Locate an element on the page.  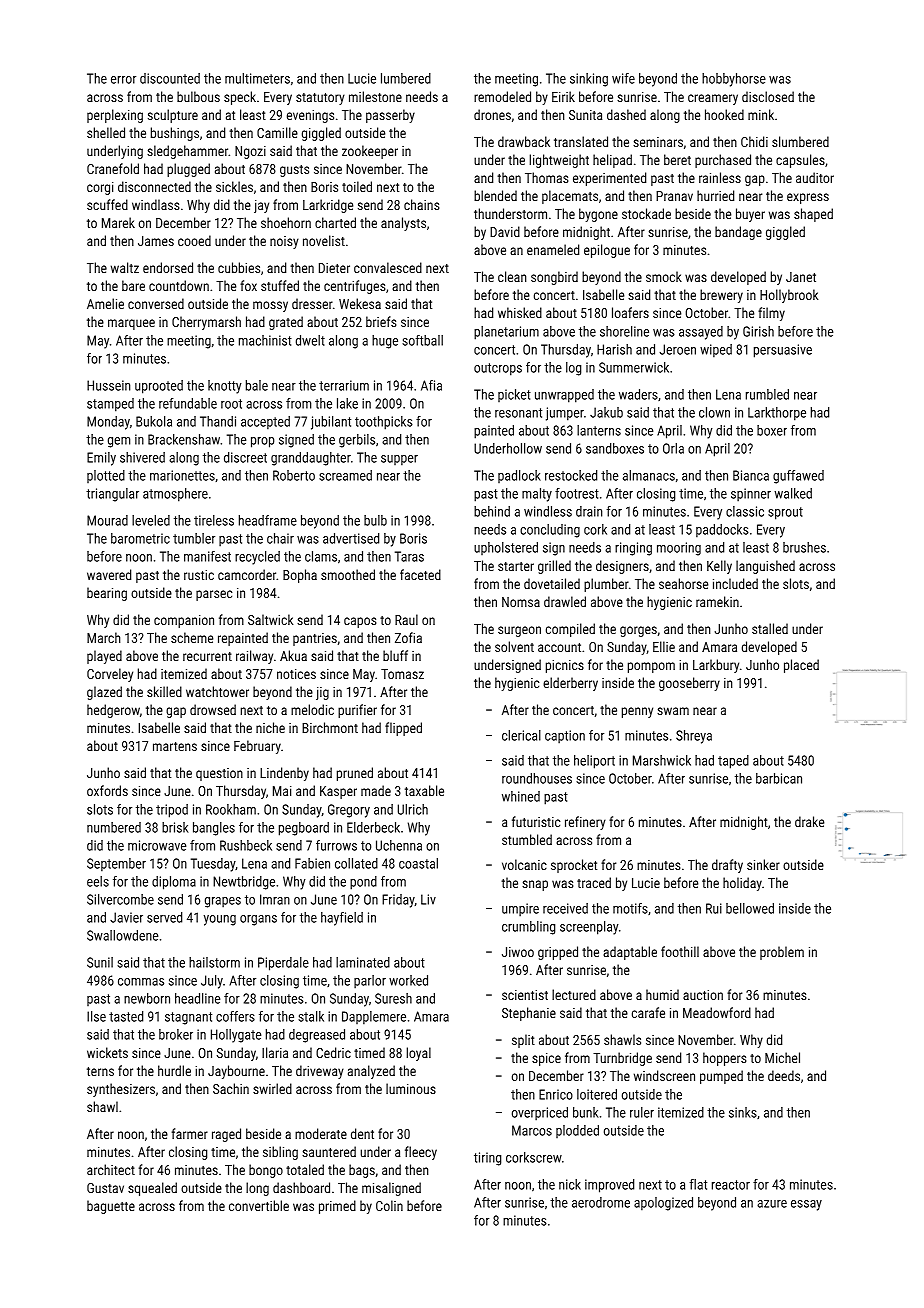
windlass is located at coordinates (155, 204).
